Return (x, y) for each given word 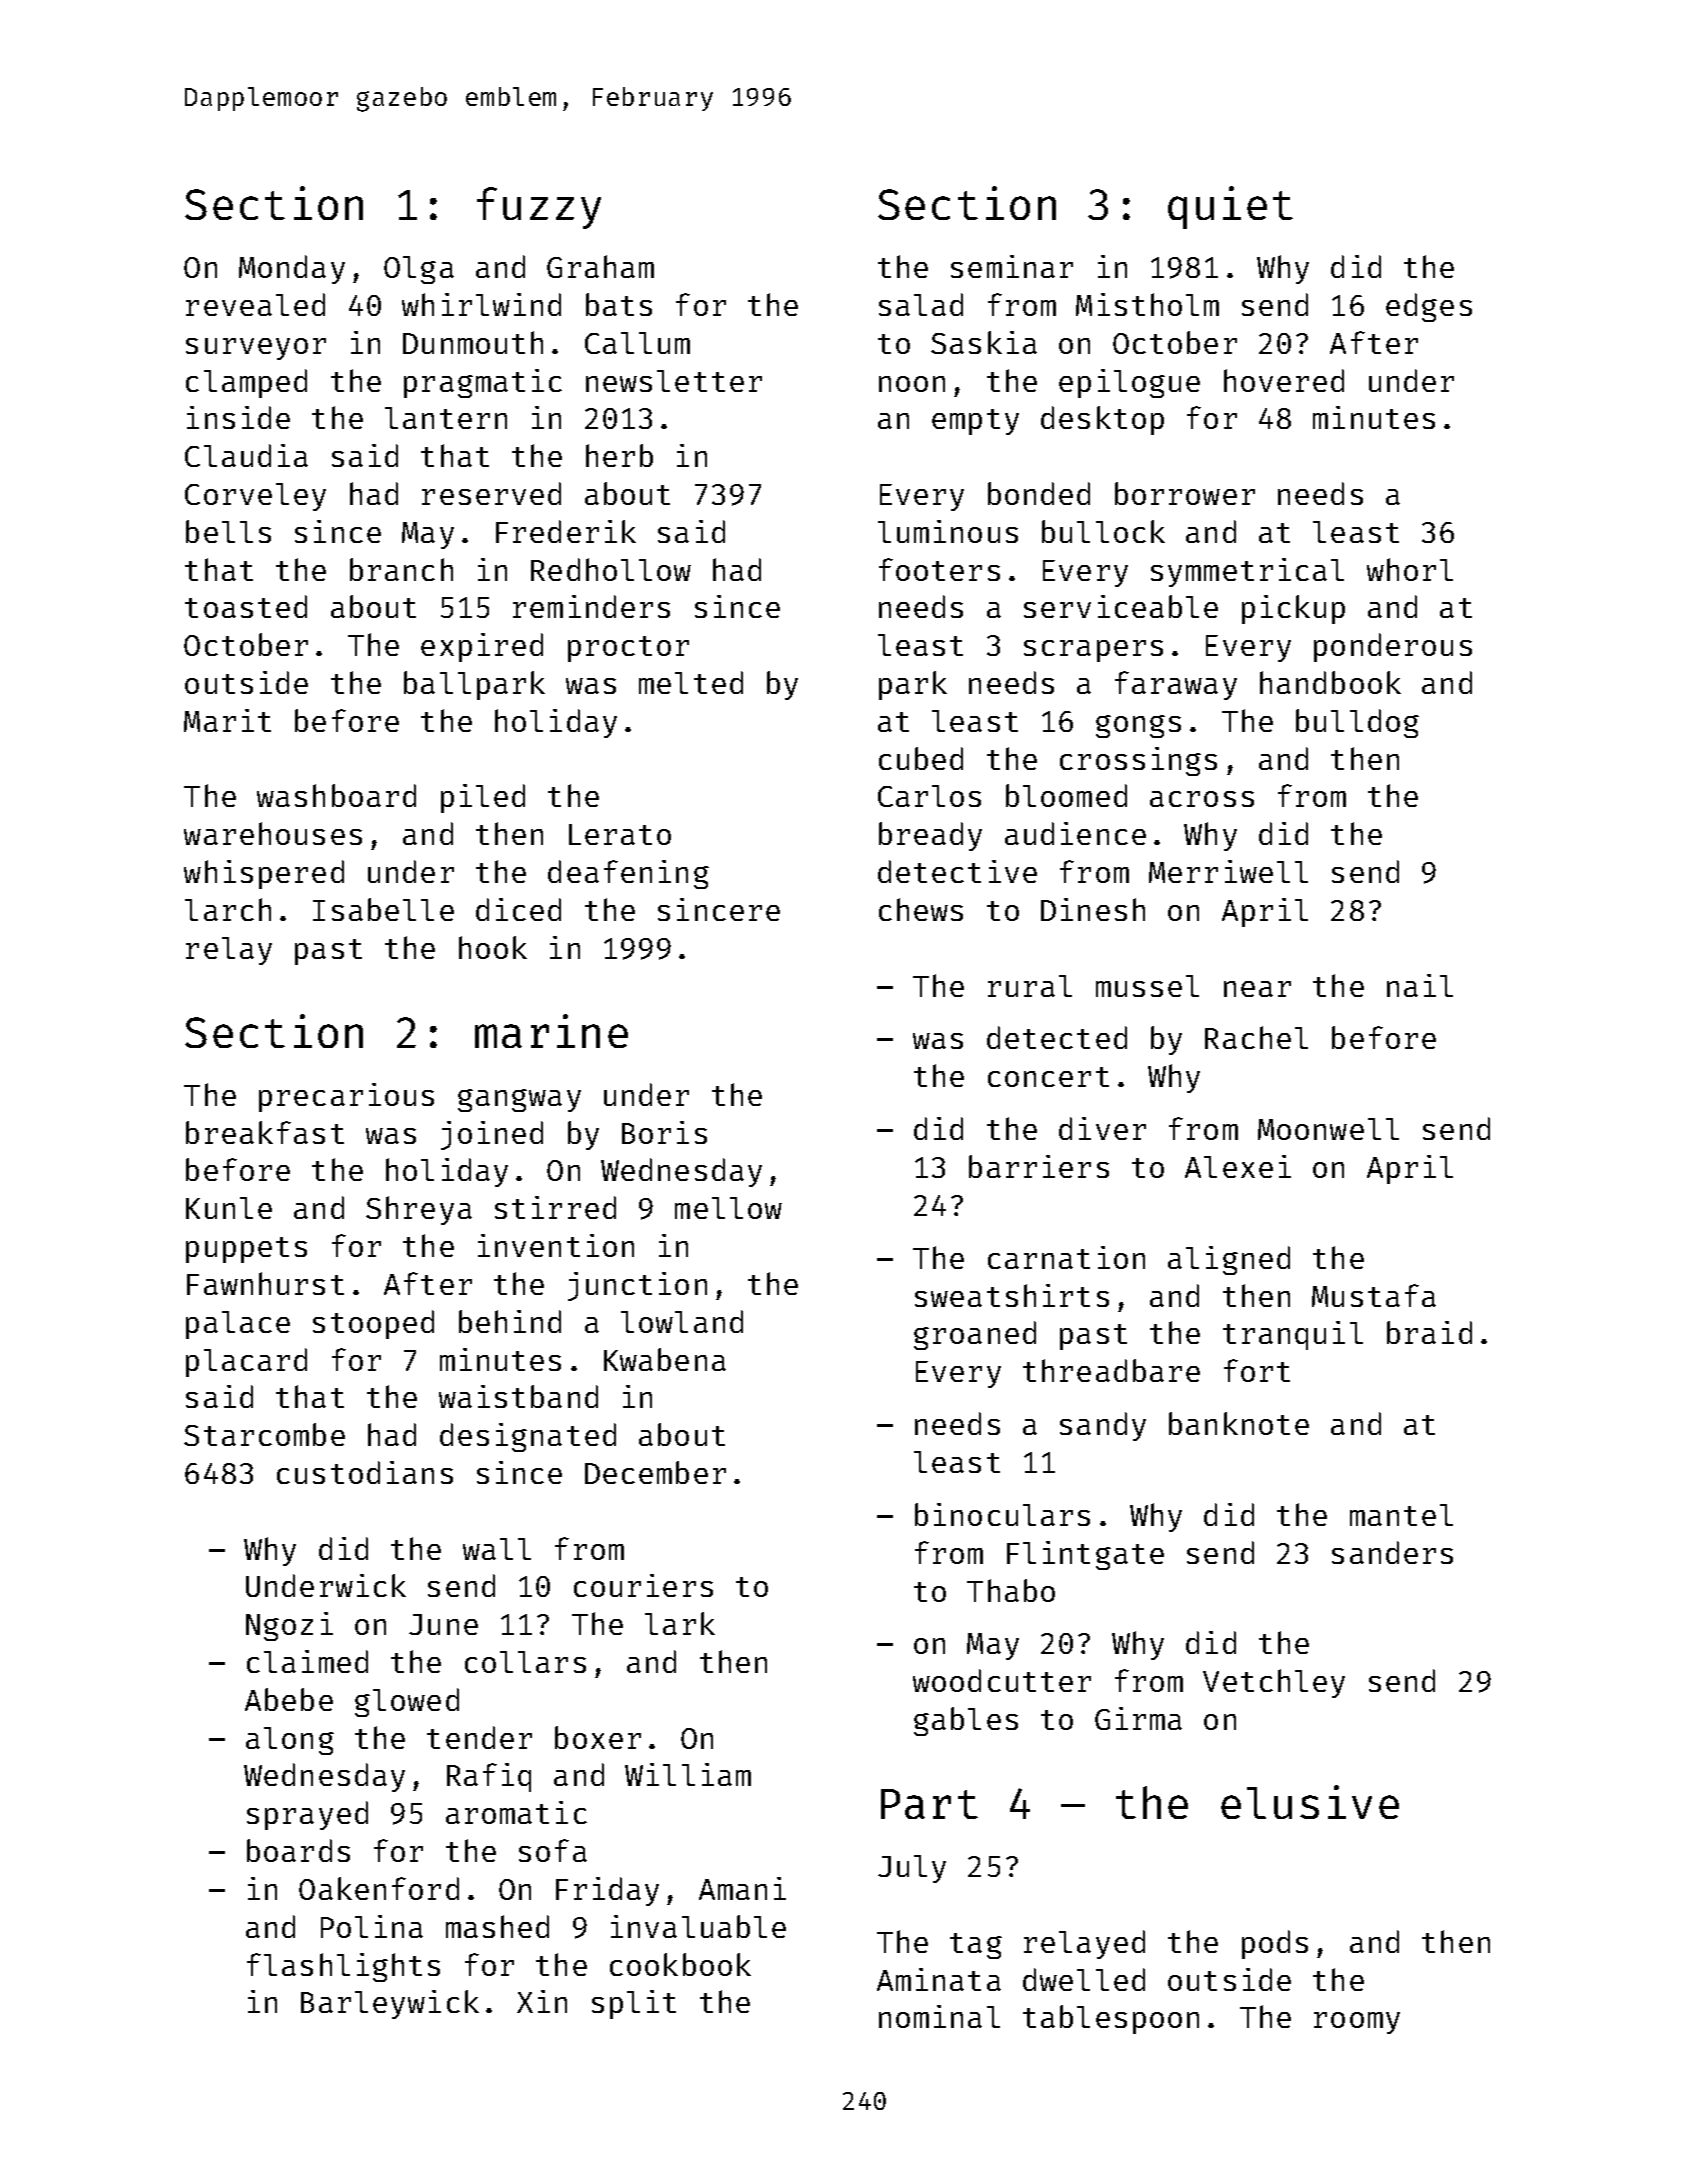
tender (479, 1737)
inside (238, 417)
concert (1048, 1077)
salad (921, 304)
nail (1420, 985)
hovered (1284, 380)
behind (510, 1321)
